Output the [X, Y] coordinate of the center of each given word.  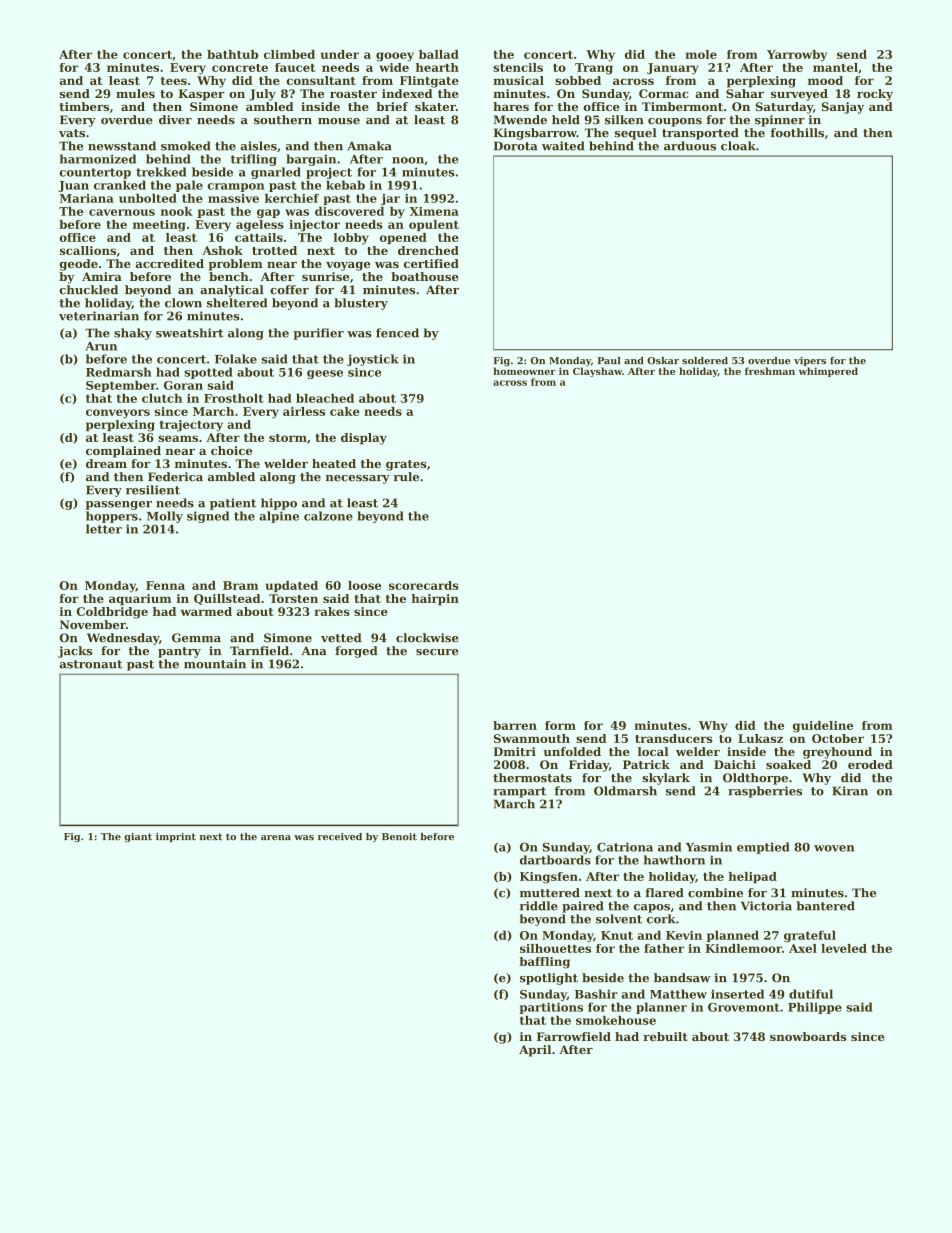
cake [345, 411]
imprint [176, 837]
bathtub [232, 54]
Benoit [399, 836]
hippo [279, 504]
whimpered [828, 372]
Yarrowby [797, 56]
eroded [870, 764]
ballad [439, 54]
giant [138, 837]
